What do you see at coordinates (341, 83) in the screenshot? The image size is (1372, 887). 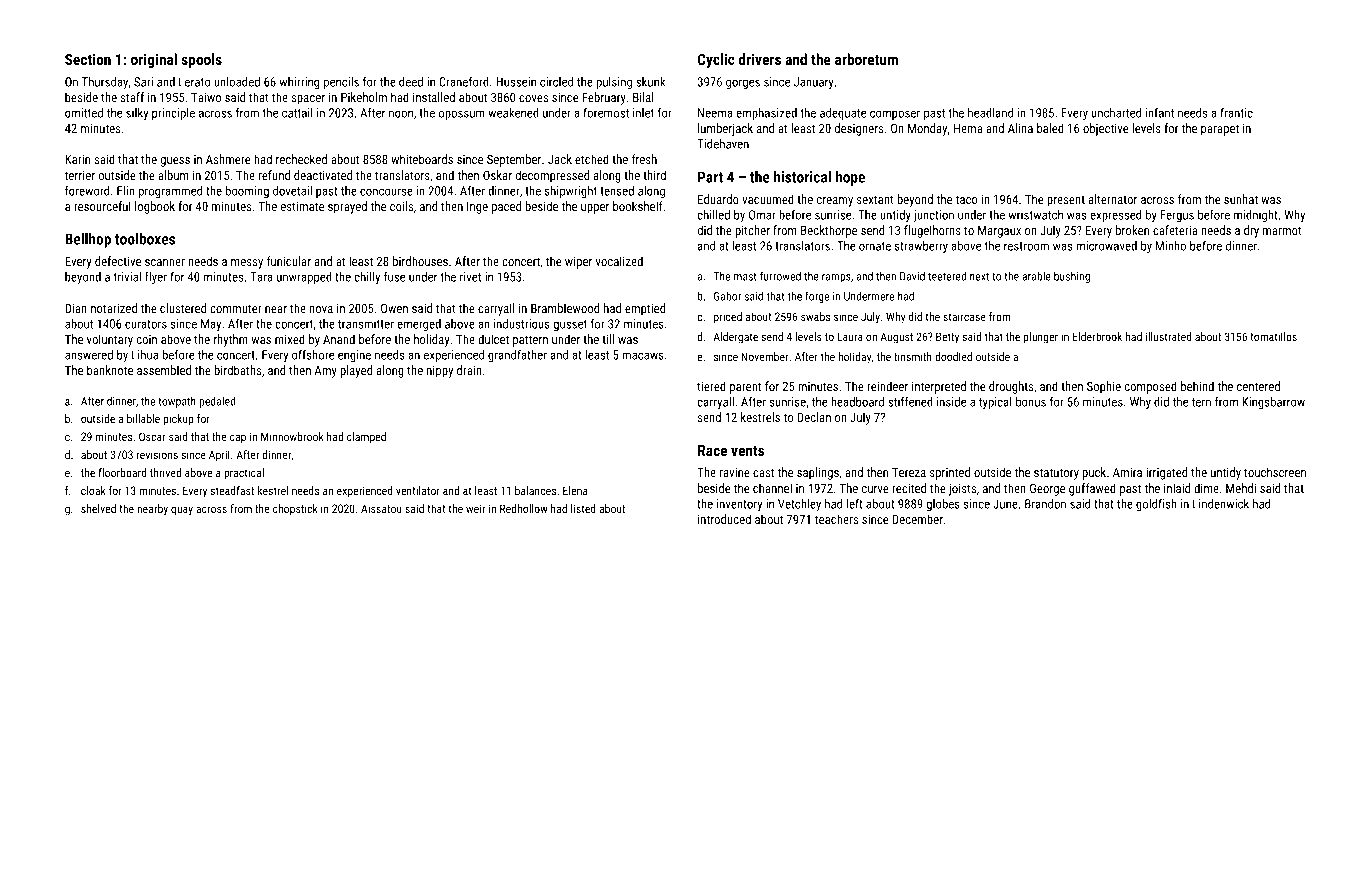 I see `pencils` at bounding box center [341, 83].
